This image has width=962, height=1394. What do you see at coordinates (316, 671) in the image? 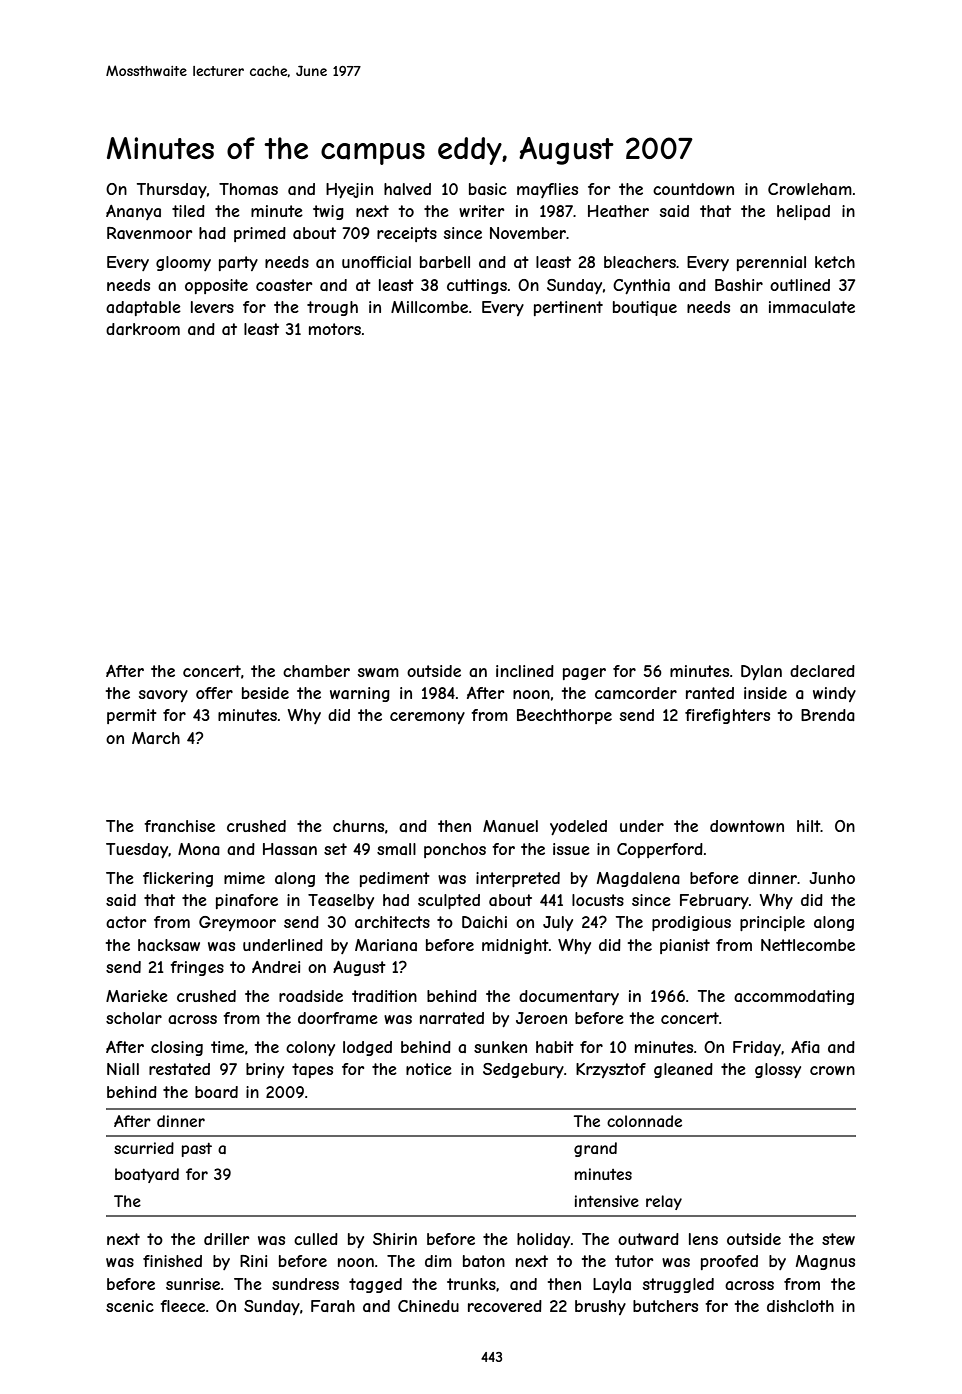
I see `chamber` at bounding box center [316, 671].
